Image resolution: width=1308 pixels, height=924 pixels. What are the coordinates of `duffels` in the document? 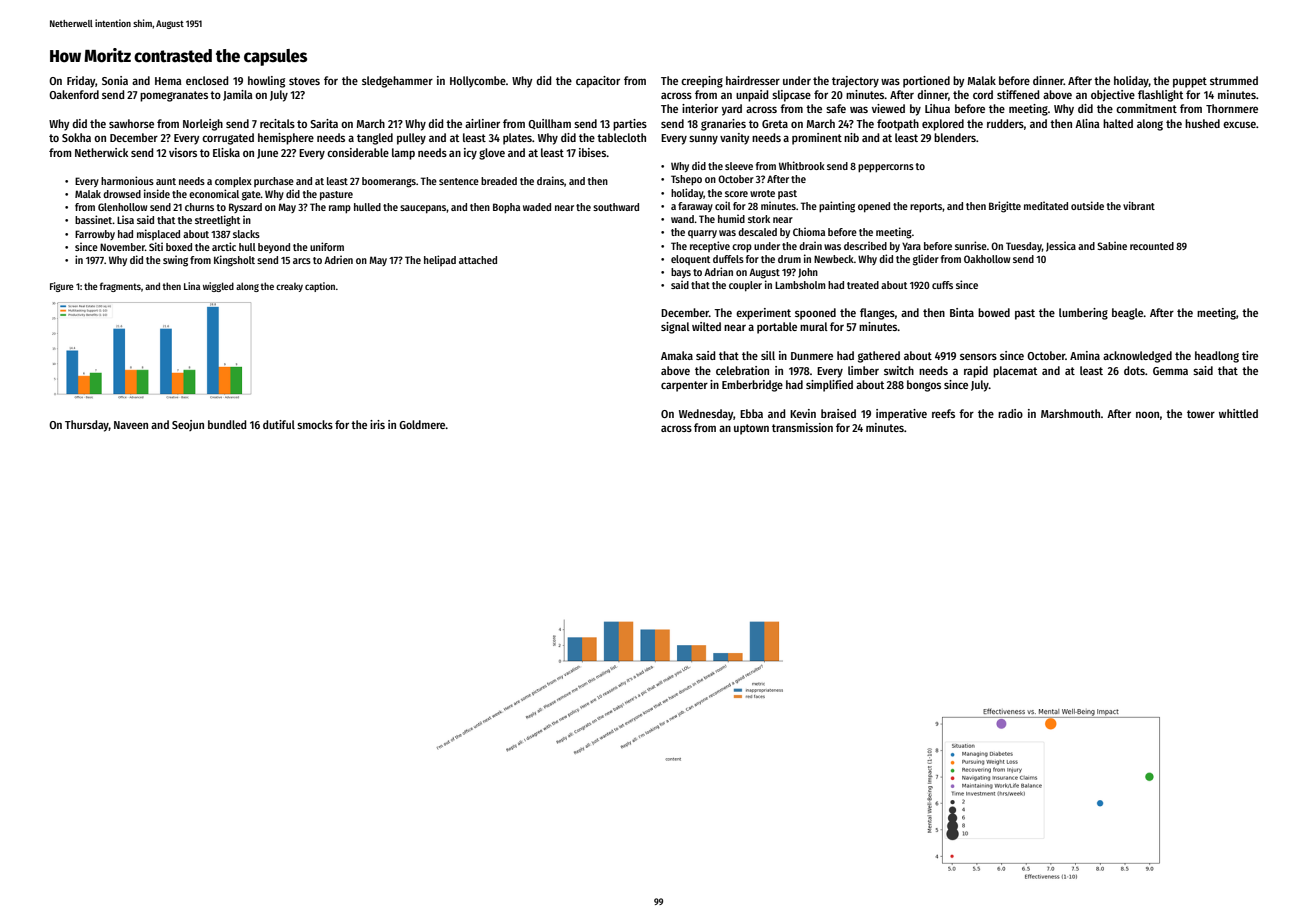 It's located at (728, 259).
